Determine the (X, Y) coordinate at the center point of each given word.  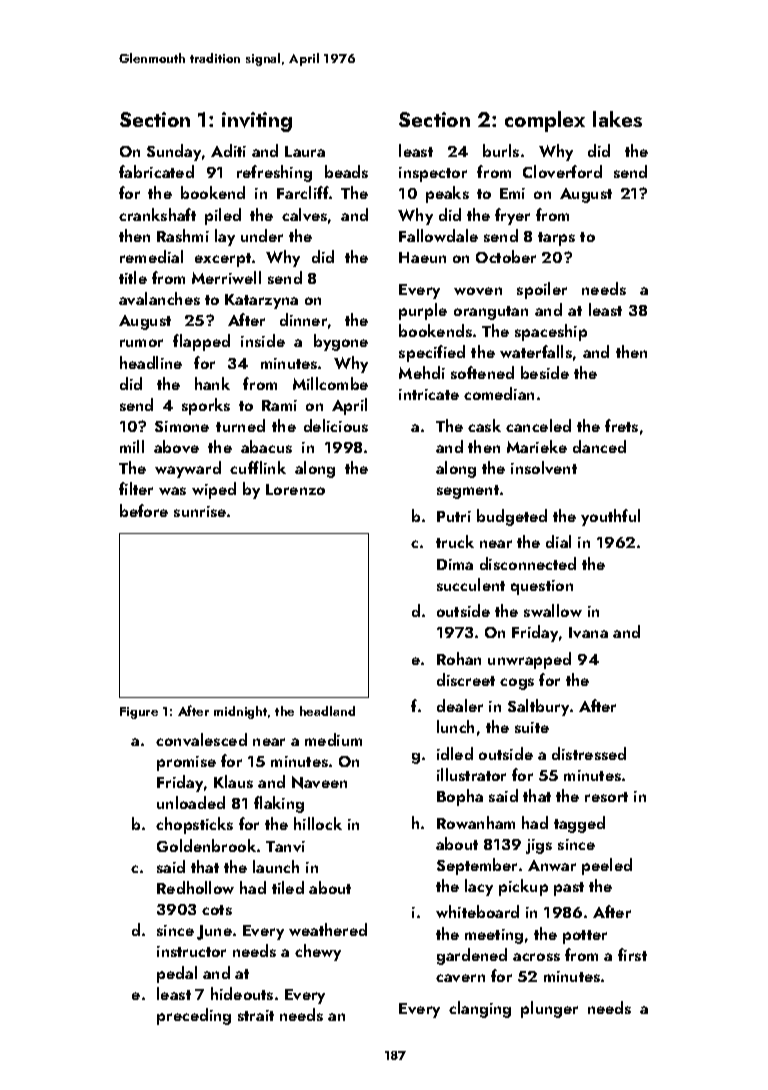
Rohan (459, 658)
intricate (429, 394)
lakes (617, 119)
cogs (517, 684)
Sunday (174, 152)
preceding (194, 1016)
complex (545, 121)
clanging (480, 1009)
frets (621, 425)
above (176, 446)
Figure (139, 713)
